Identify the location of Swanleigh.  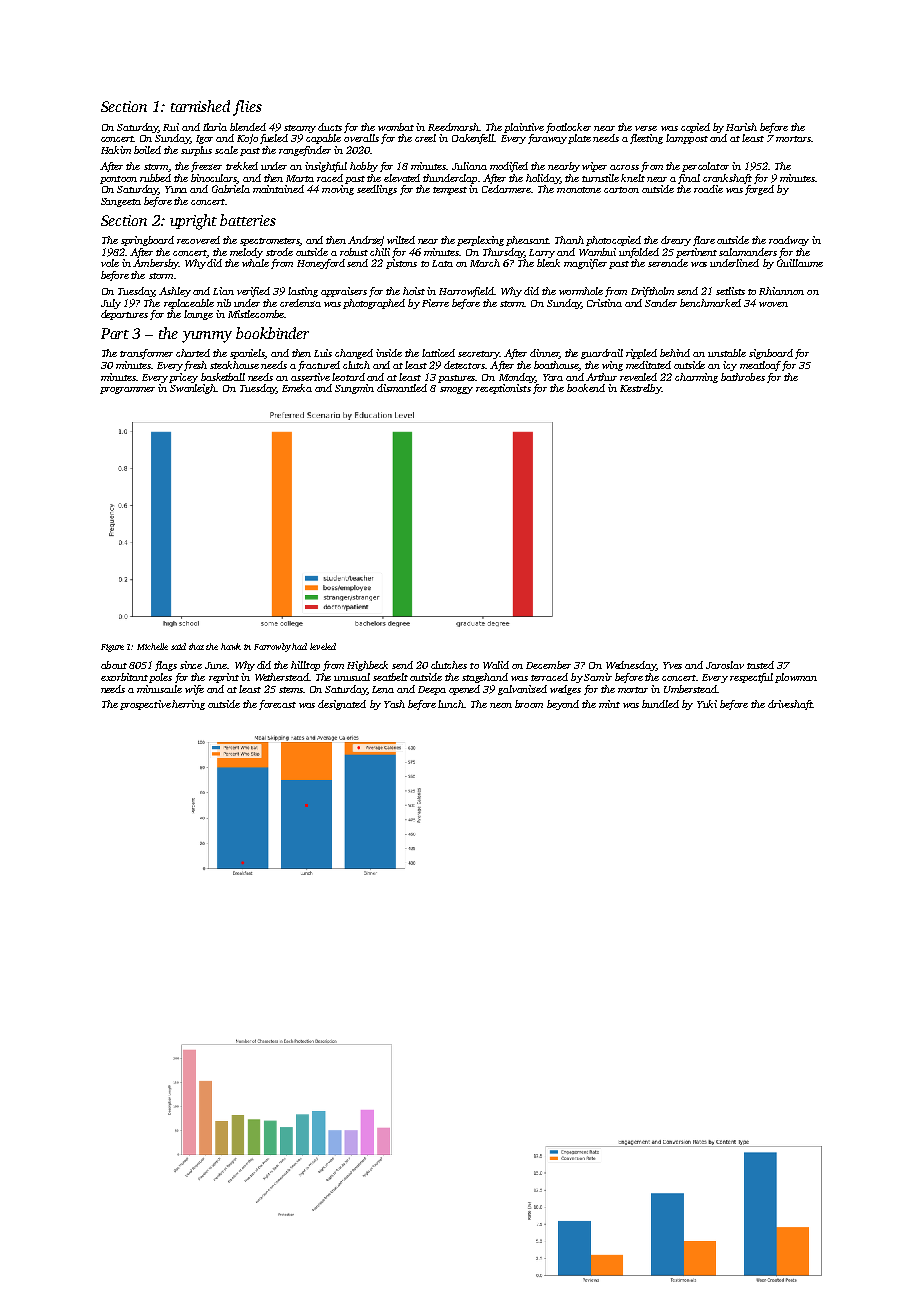
(193, 389).
